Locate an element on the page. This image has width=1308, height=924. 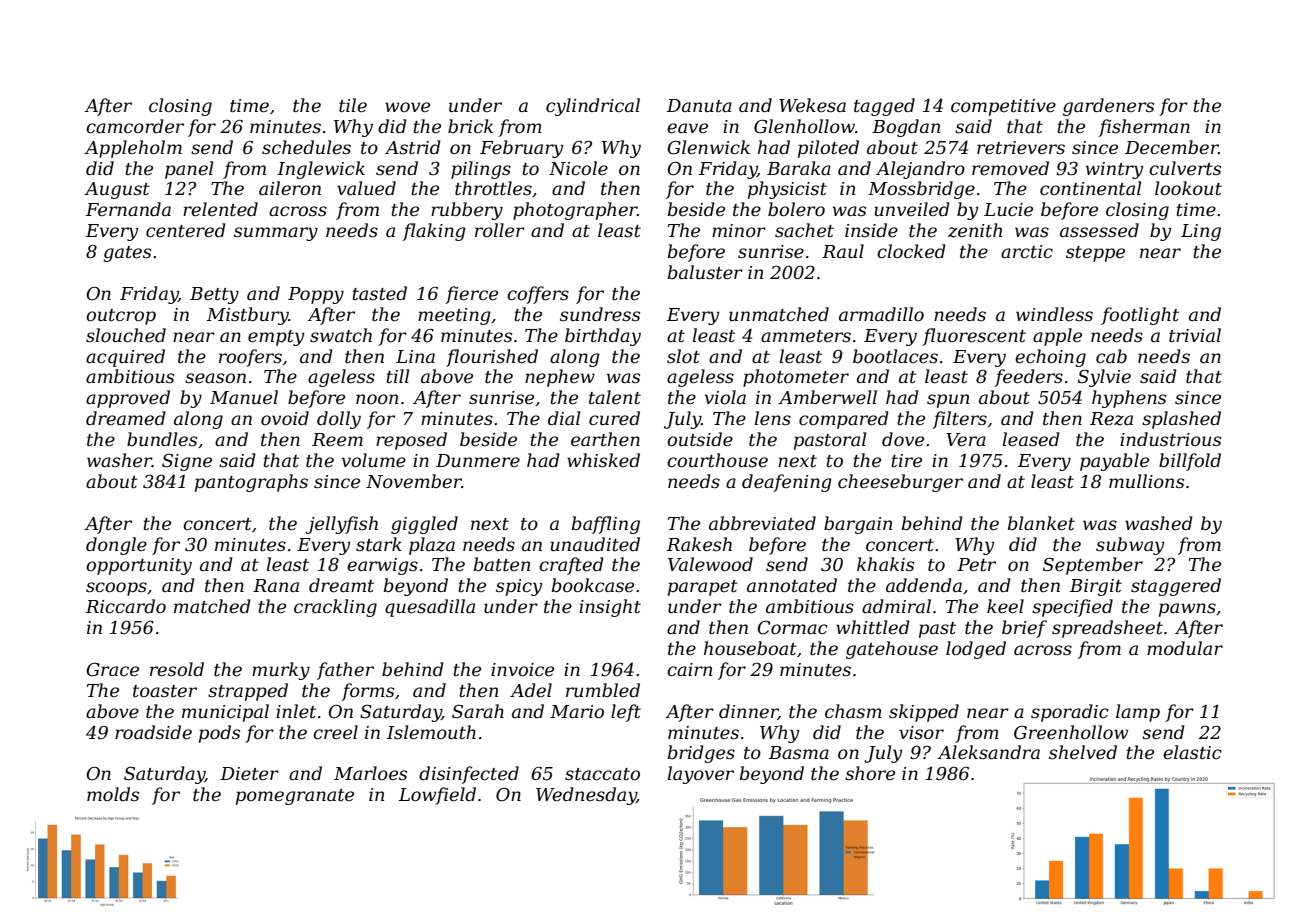
roadside is located at coordinates (153, 732).
